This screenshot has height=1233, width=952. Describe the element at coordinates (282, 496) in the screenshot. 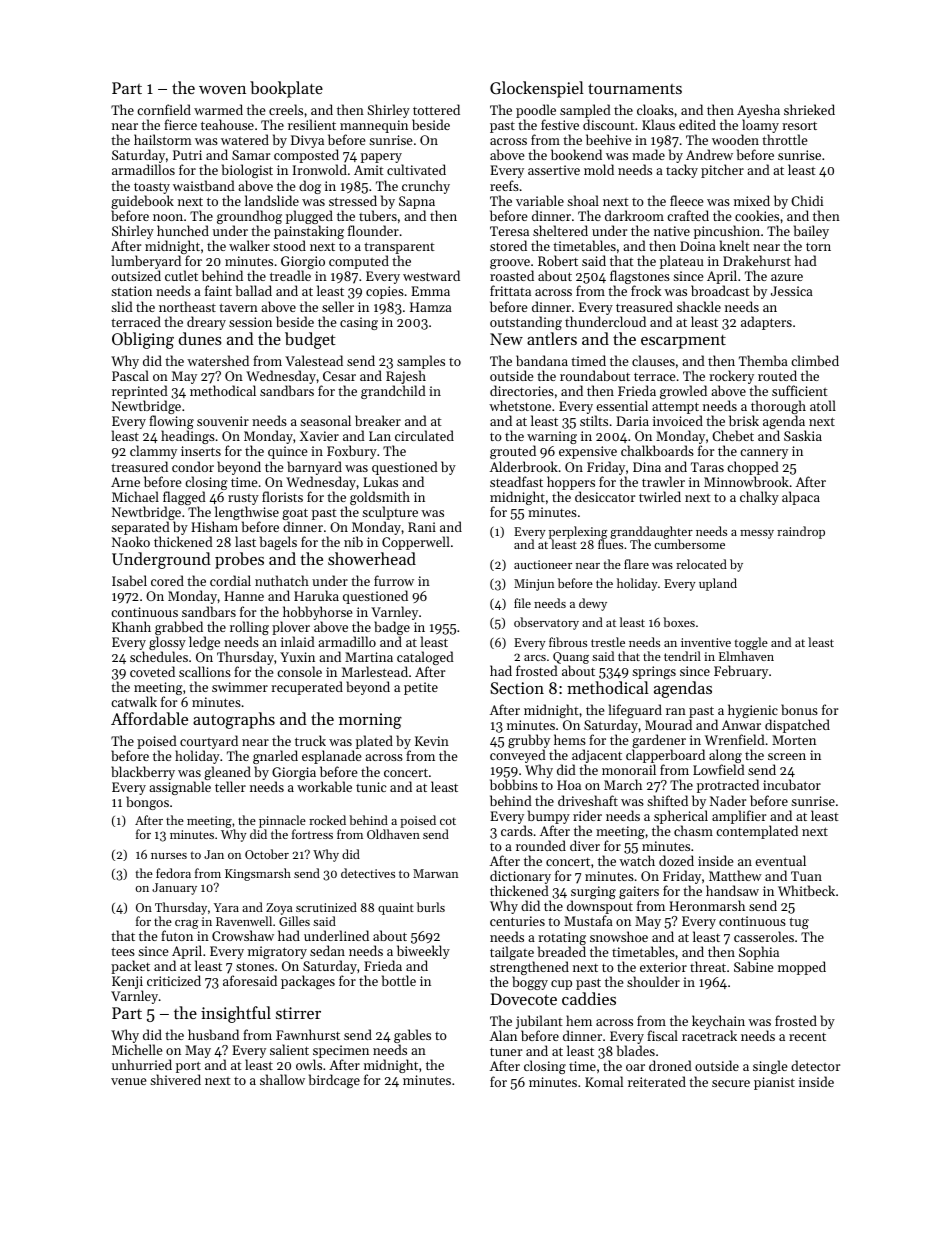

I see `florists` at that location.
